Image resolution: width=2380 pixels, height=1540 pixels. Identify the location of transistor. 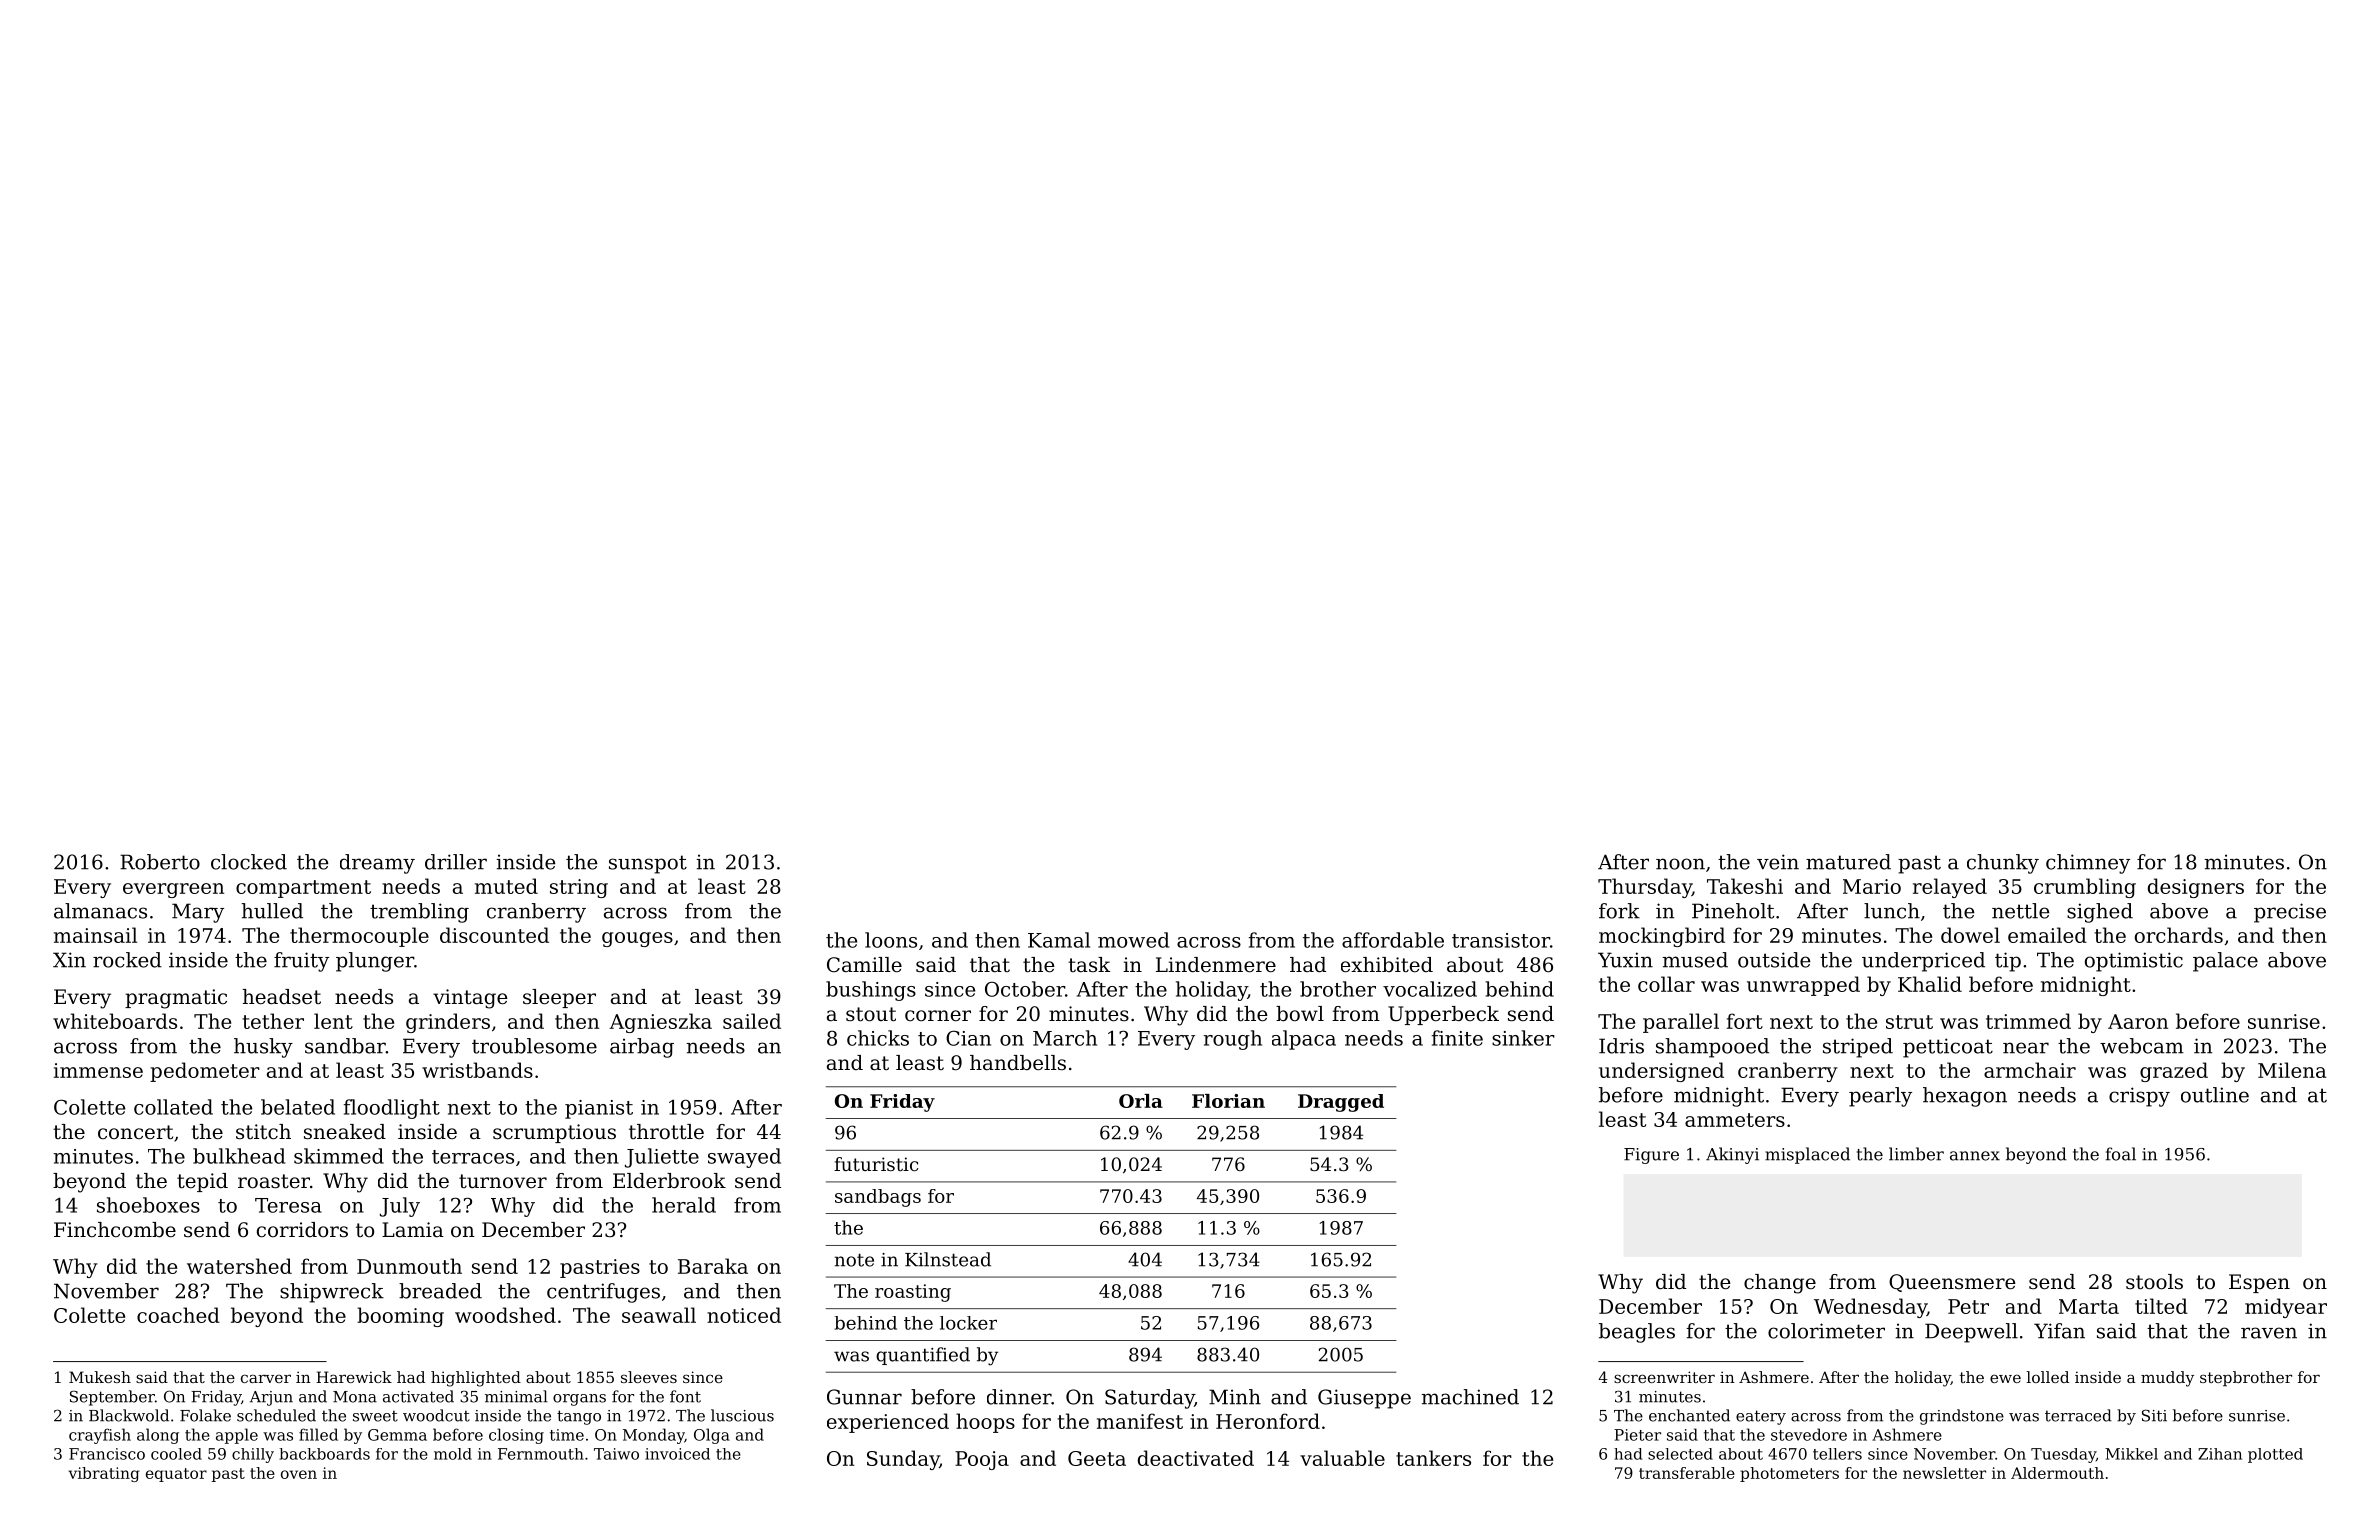
(1501, 940).
